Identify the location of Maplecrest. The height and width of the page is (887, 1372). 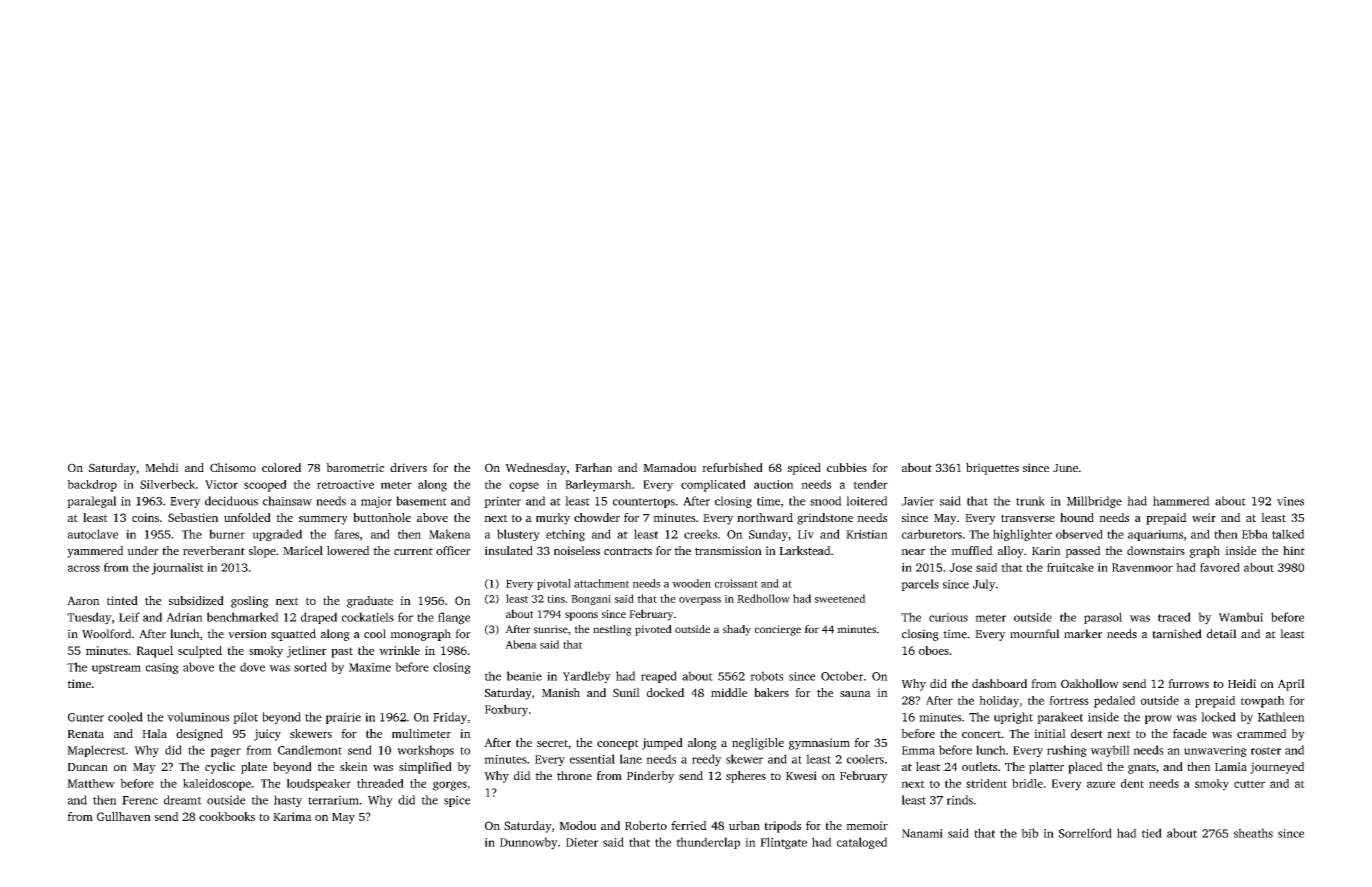
(96, 751).
